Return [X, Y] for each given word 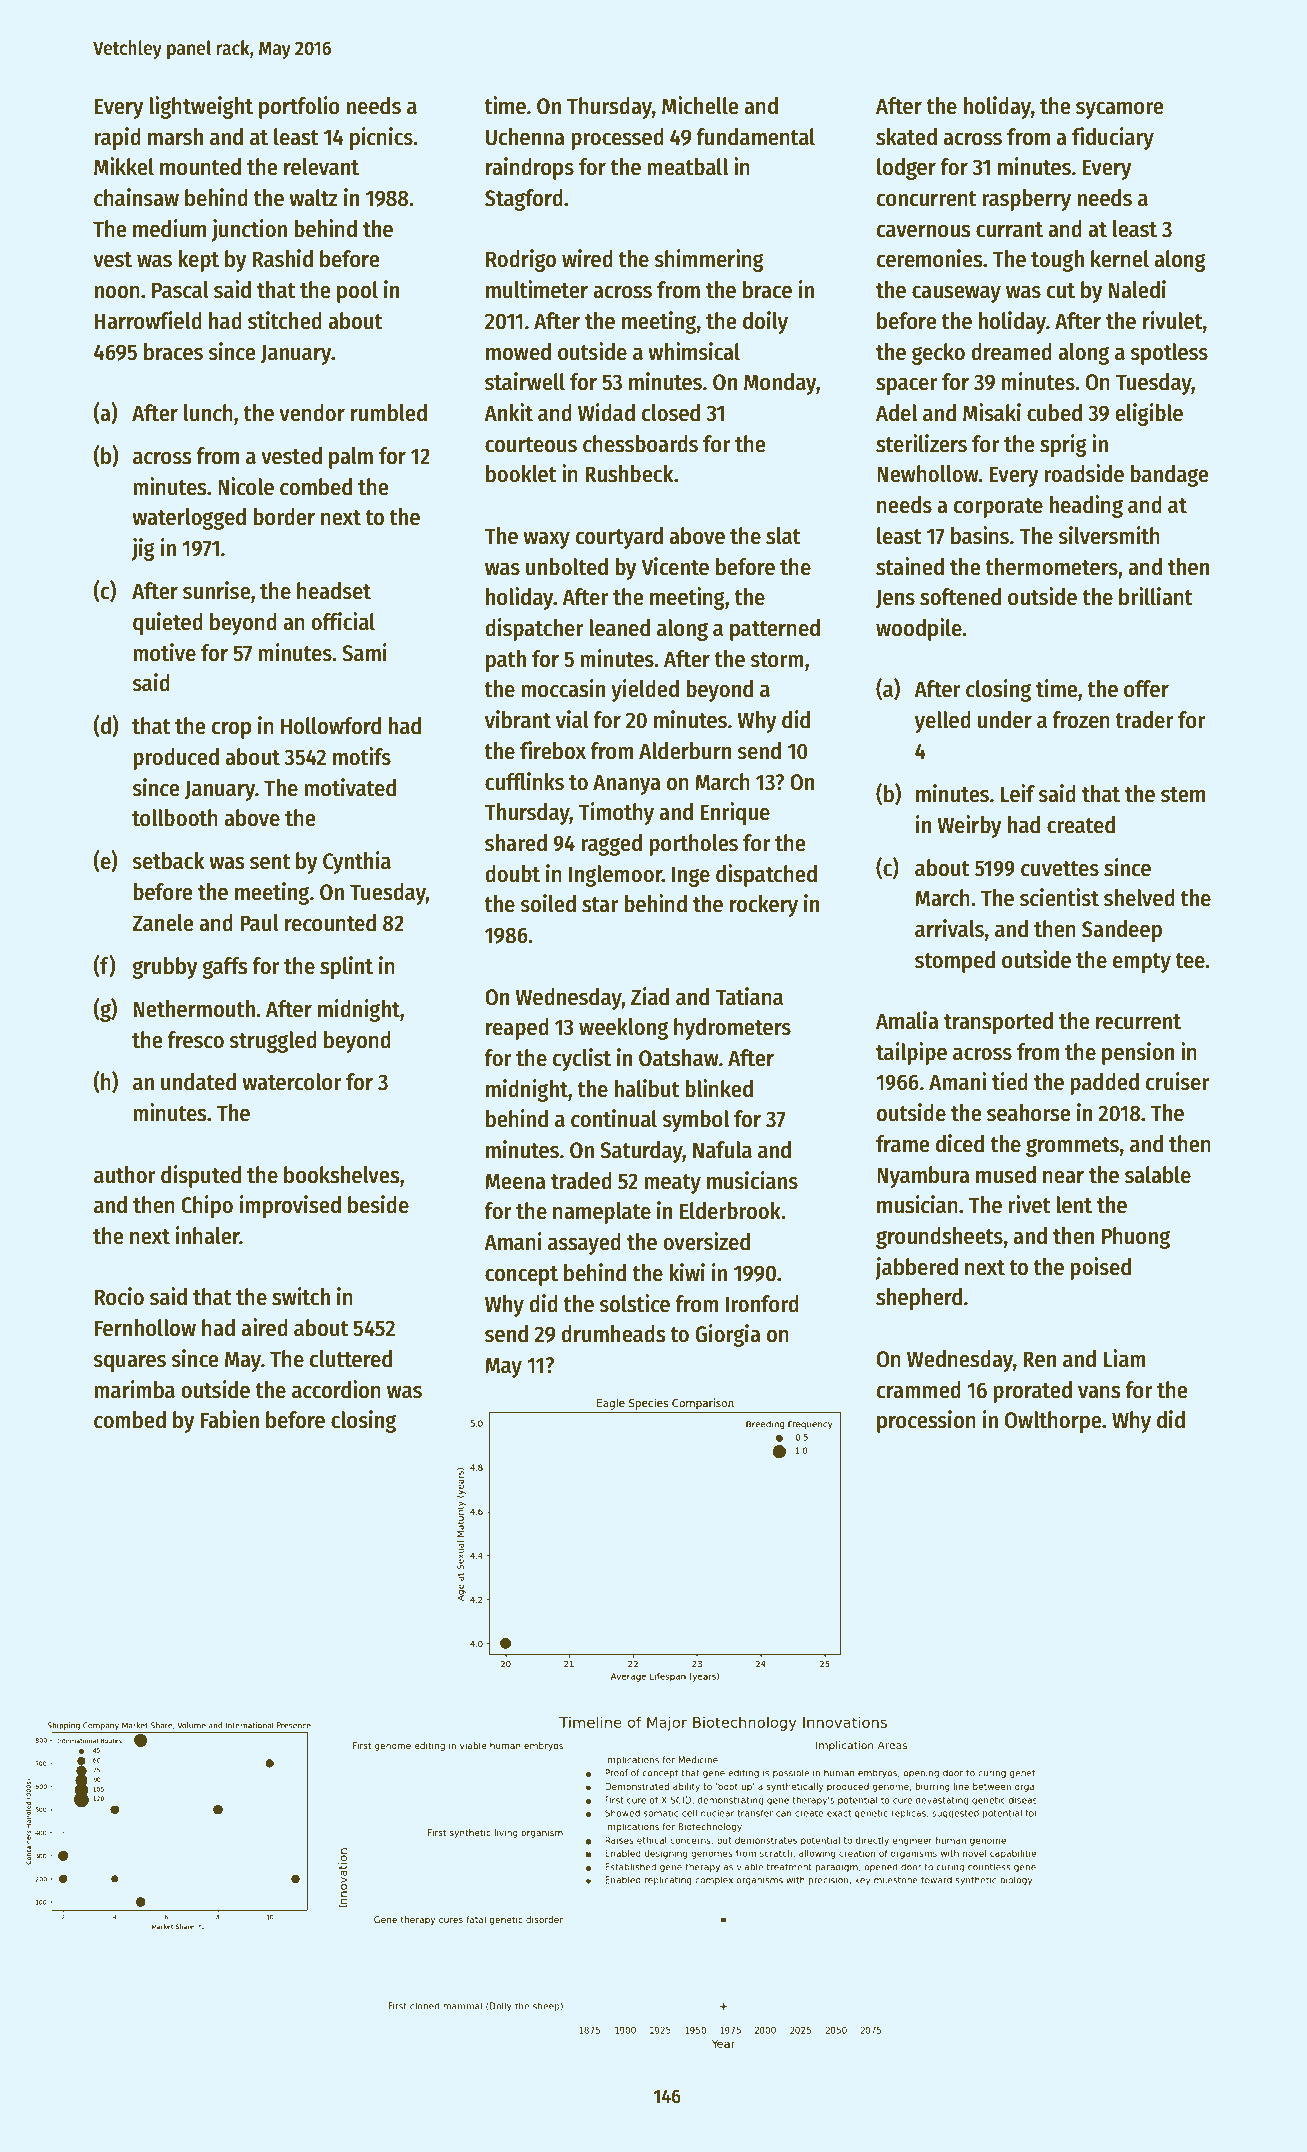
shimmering [709, 260]
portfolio [299, 107]
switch [301, 1296]
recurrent [1138, 1022]
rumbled [389, 413]
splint [346, 967]
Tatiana [749, 996]
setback [168, 861]
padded [1104, 1084]
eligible [1149, 414]
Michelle [700, 105]
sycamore [1120, 110]
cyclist [582, 1059]
